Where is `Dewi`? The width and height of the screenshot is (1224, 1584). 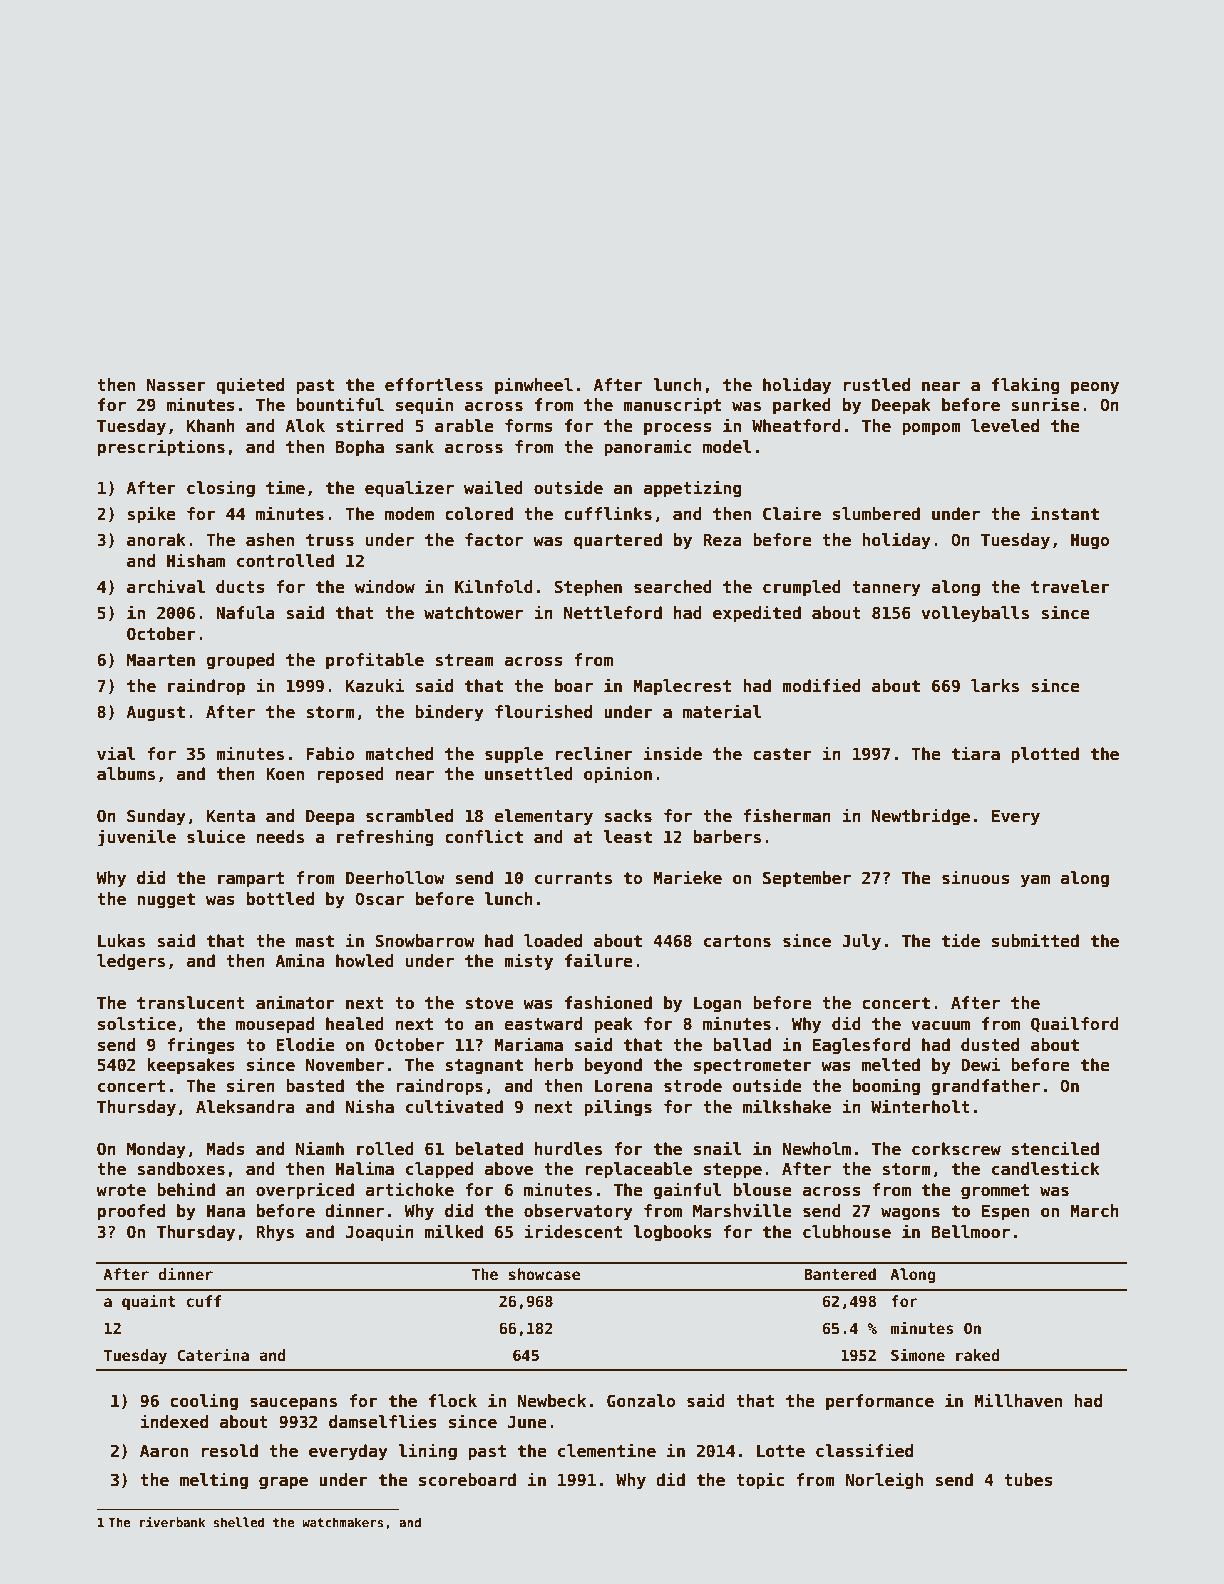 Dewi is located at coordinates (980, 1064).
